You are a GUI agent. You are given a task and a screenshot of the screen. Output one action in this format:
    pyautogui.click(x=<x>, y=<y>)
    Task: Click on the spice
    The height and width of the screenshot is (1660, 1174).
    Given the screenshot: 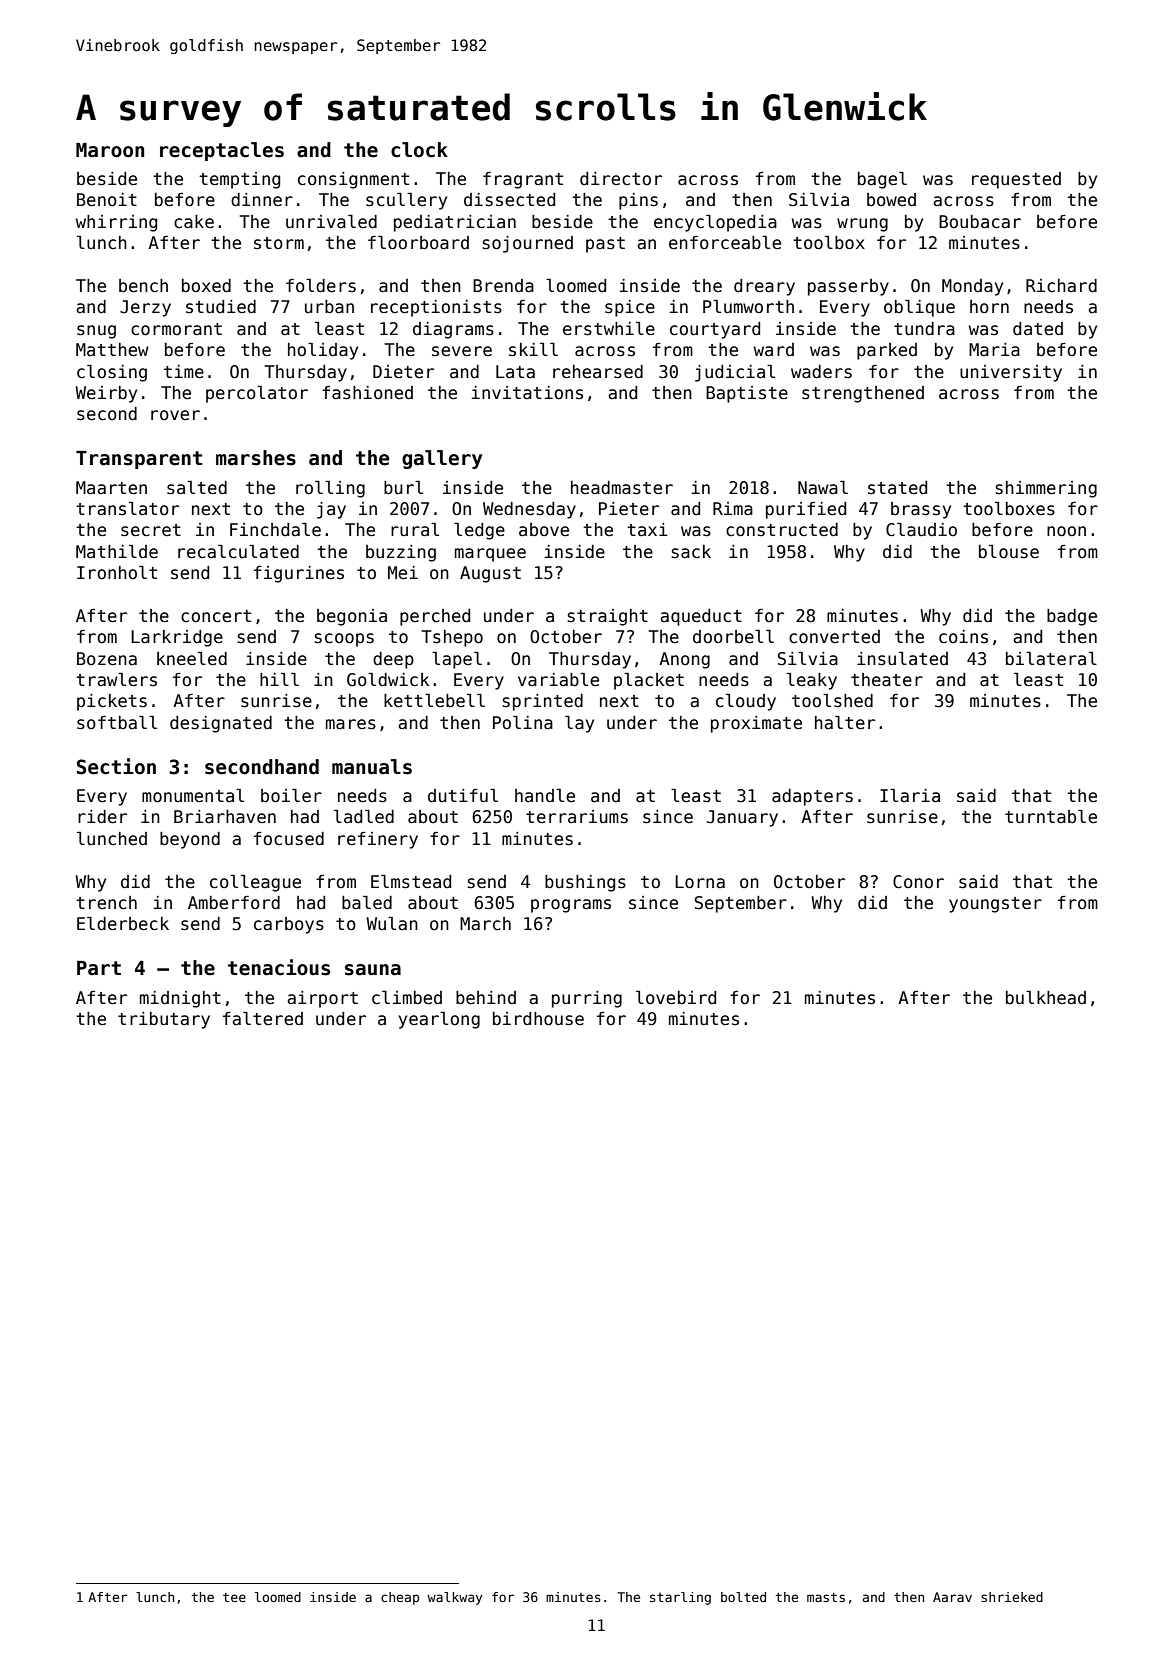 What is the action you would take?
    pyautogui.click(x=630, y=308)
